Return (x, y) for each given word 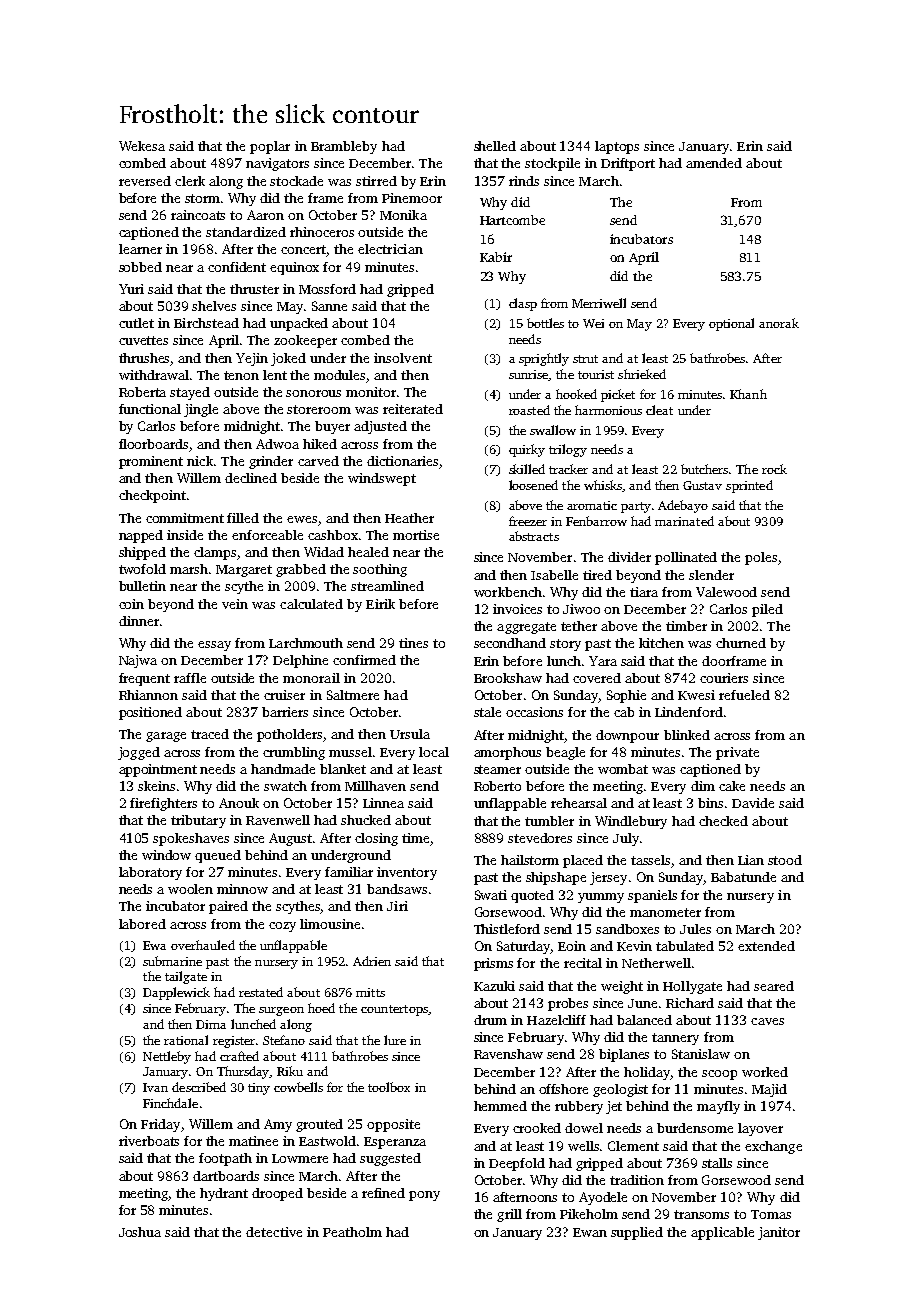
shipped (142, 553)
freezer (528, 521)
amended (714, 163)
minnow (242, 889)
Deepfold (517, 1164)
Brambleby (344, 147)
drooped (277, 1194)
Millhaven (375, 786)
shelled (495, 146)
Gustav (702, 485)
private (737, 753)
